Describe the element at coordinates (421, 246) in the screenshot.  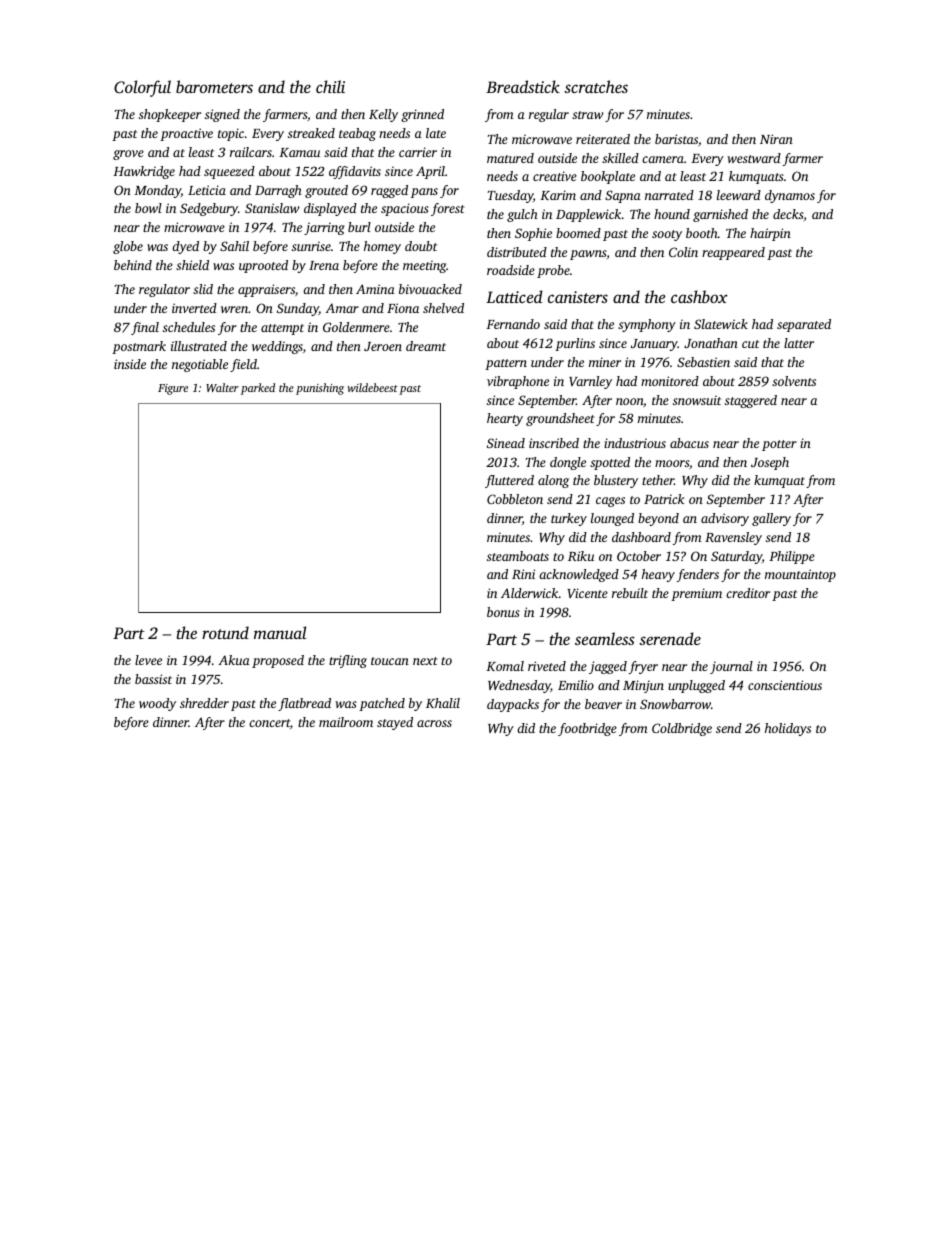
I see `doubt` at that location.
